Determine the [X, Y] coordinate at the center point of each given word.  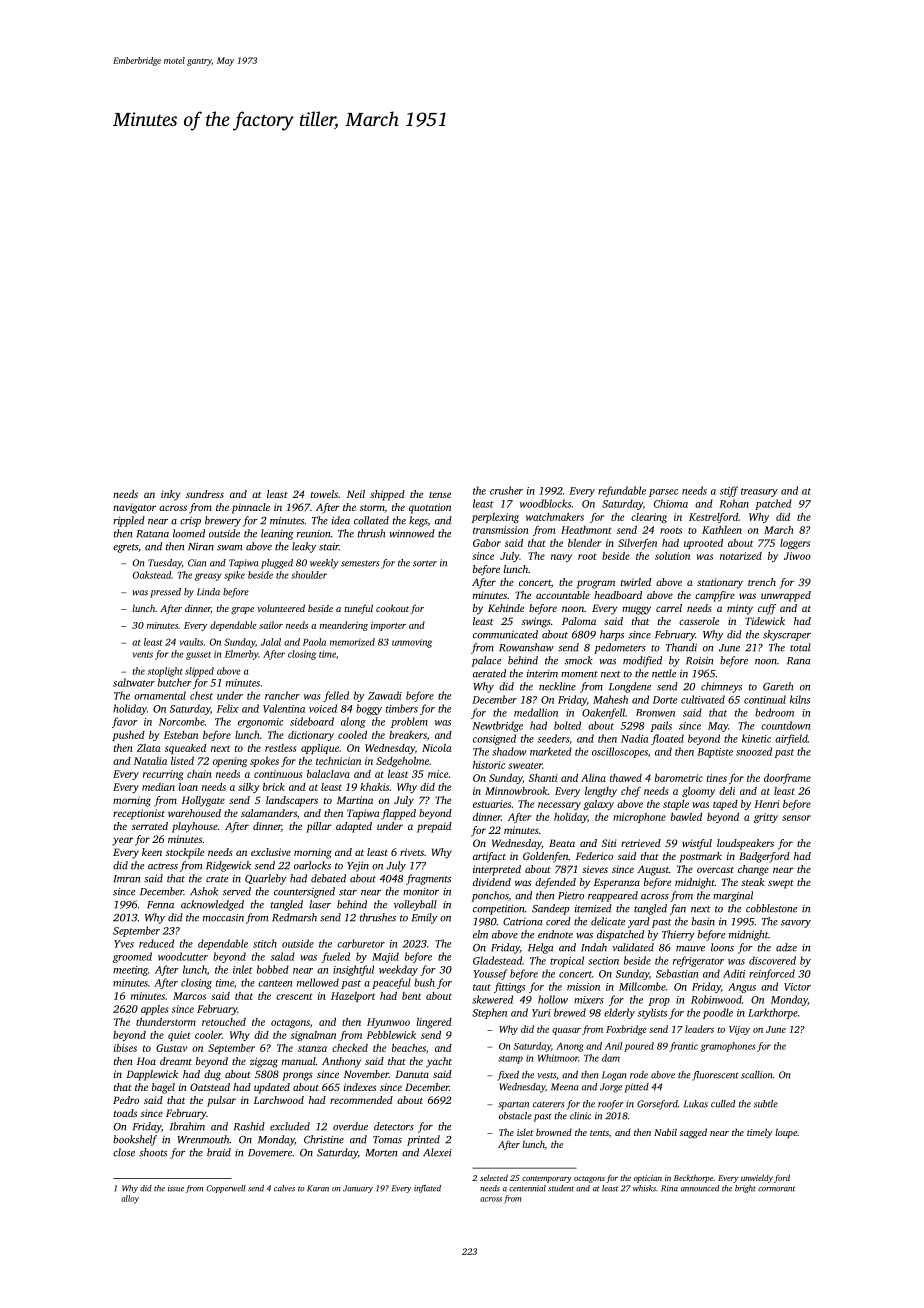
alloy [130, 1199]
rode [639, 1075]
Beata [562, 843]
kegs [418, 521]
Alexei [437, 1152]
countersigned [304, 892]
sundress [205, 494]
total [800, 647]
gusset [198, 656]
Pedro [126, 1100]
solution [672, 556]
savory [796, 924]
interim [542, 674]
